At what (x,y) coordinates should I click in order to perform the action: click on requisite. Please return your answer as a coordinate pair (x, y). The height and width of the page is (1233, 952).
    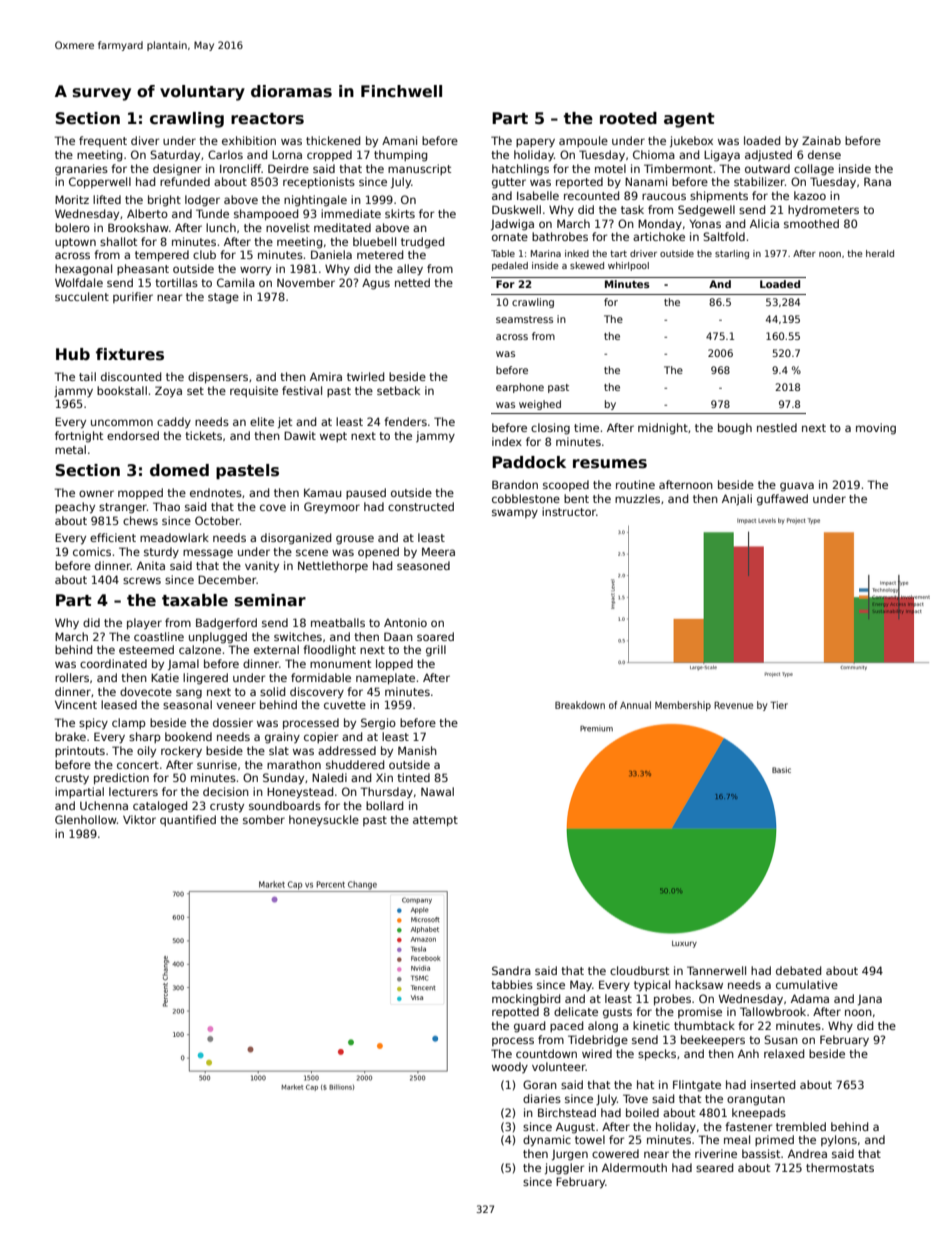
    Looking at the image, I should click on (254, 391).
